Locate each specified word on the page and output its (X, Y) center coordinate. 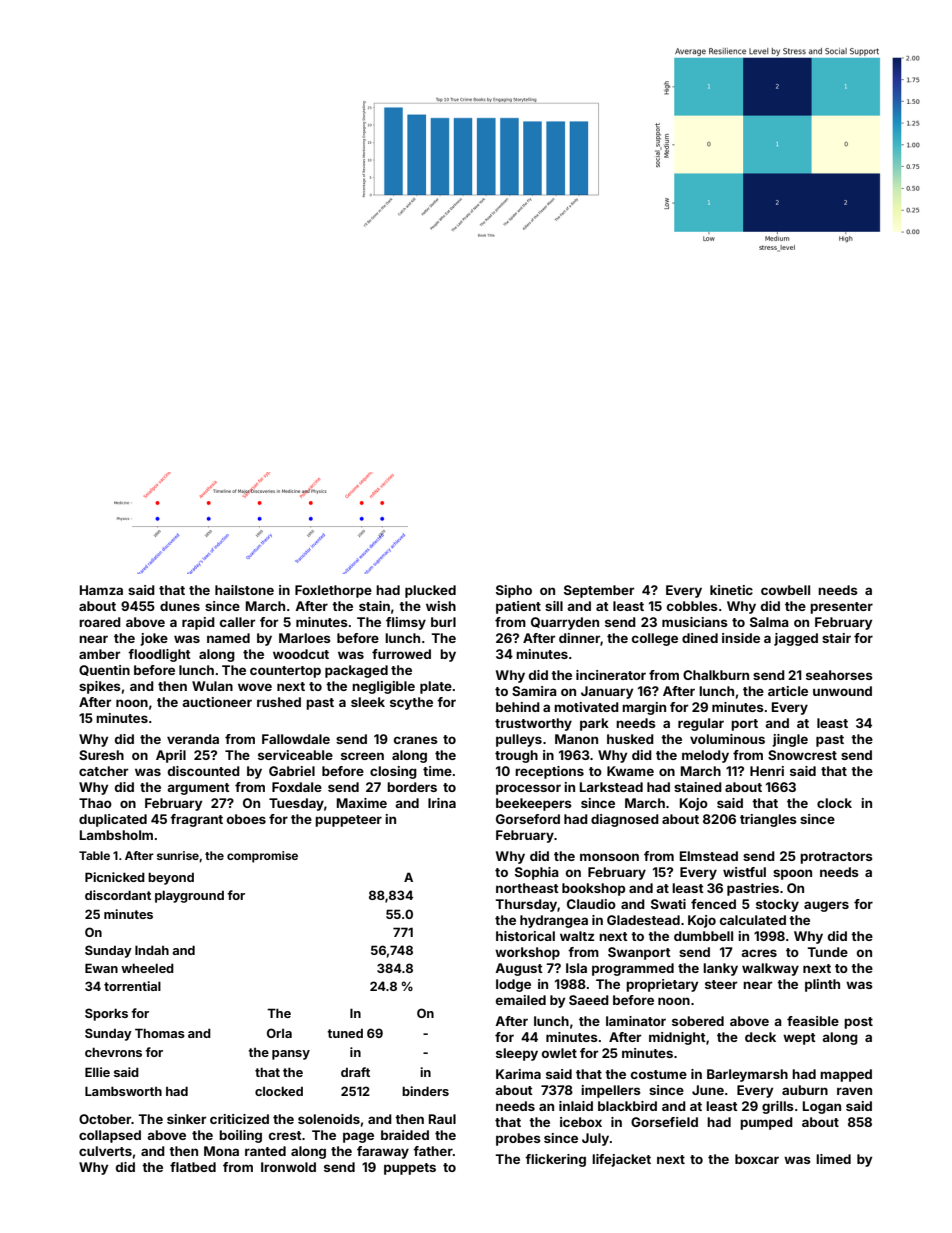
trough (516, 756)
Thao (95, 803)
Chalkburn (716, 675)
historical (525, 936)
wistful (744, 872)
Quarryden (565, 623)
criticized (239, 1119)
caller (237, 622)
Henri (767, 771)
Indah (152, 950)
